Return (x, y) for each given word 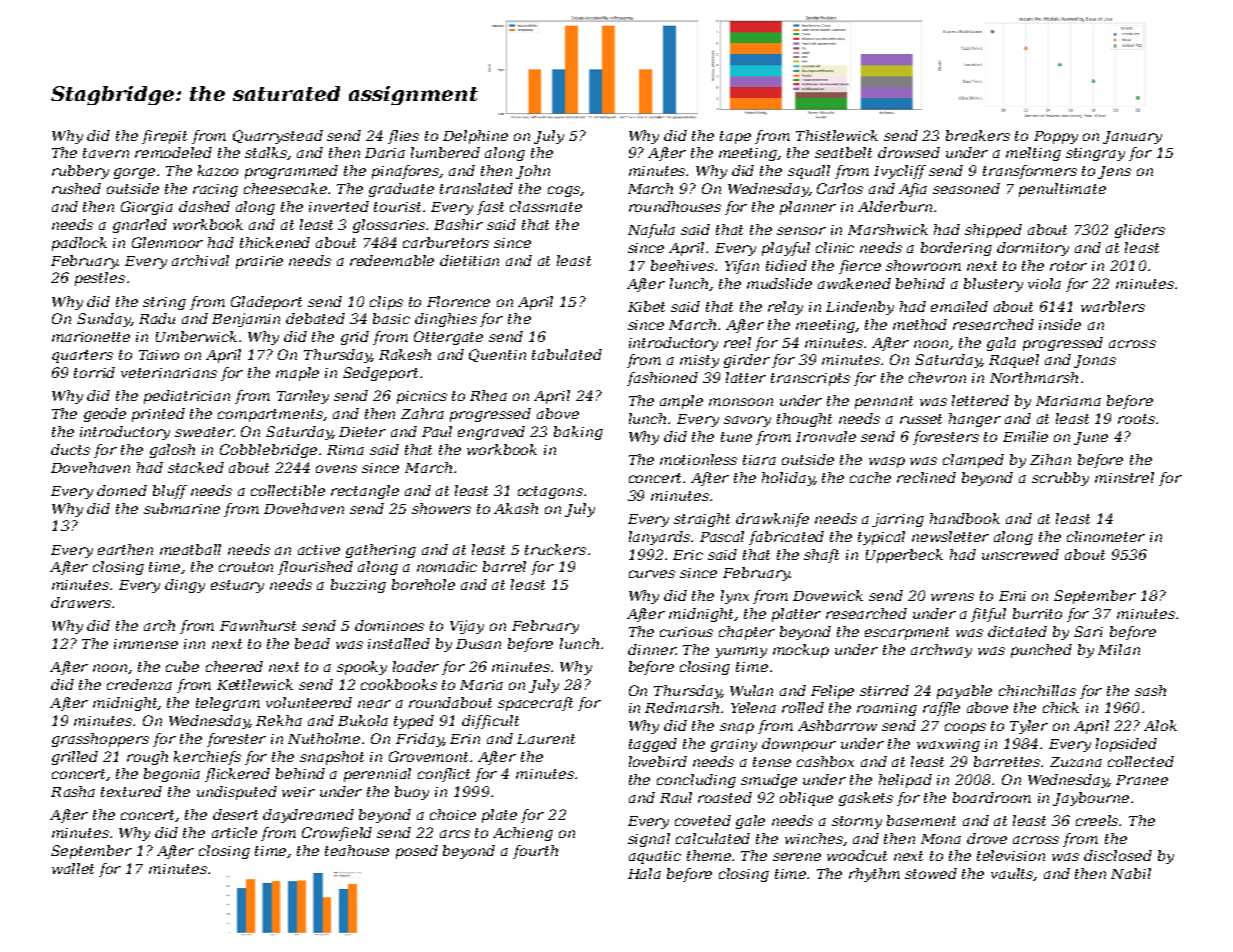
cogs (564, 191)
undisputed (237, 793)
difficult (490, 722)
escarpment (907, 633)
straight (702, 520)
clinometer (1106, 536)
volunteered (309, 702)
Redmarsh (682, 707)
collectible (288, 490)
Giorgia (147, 208)
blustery (993, 285)
